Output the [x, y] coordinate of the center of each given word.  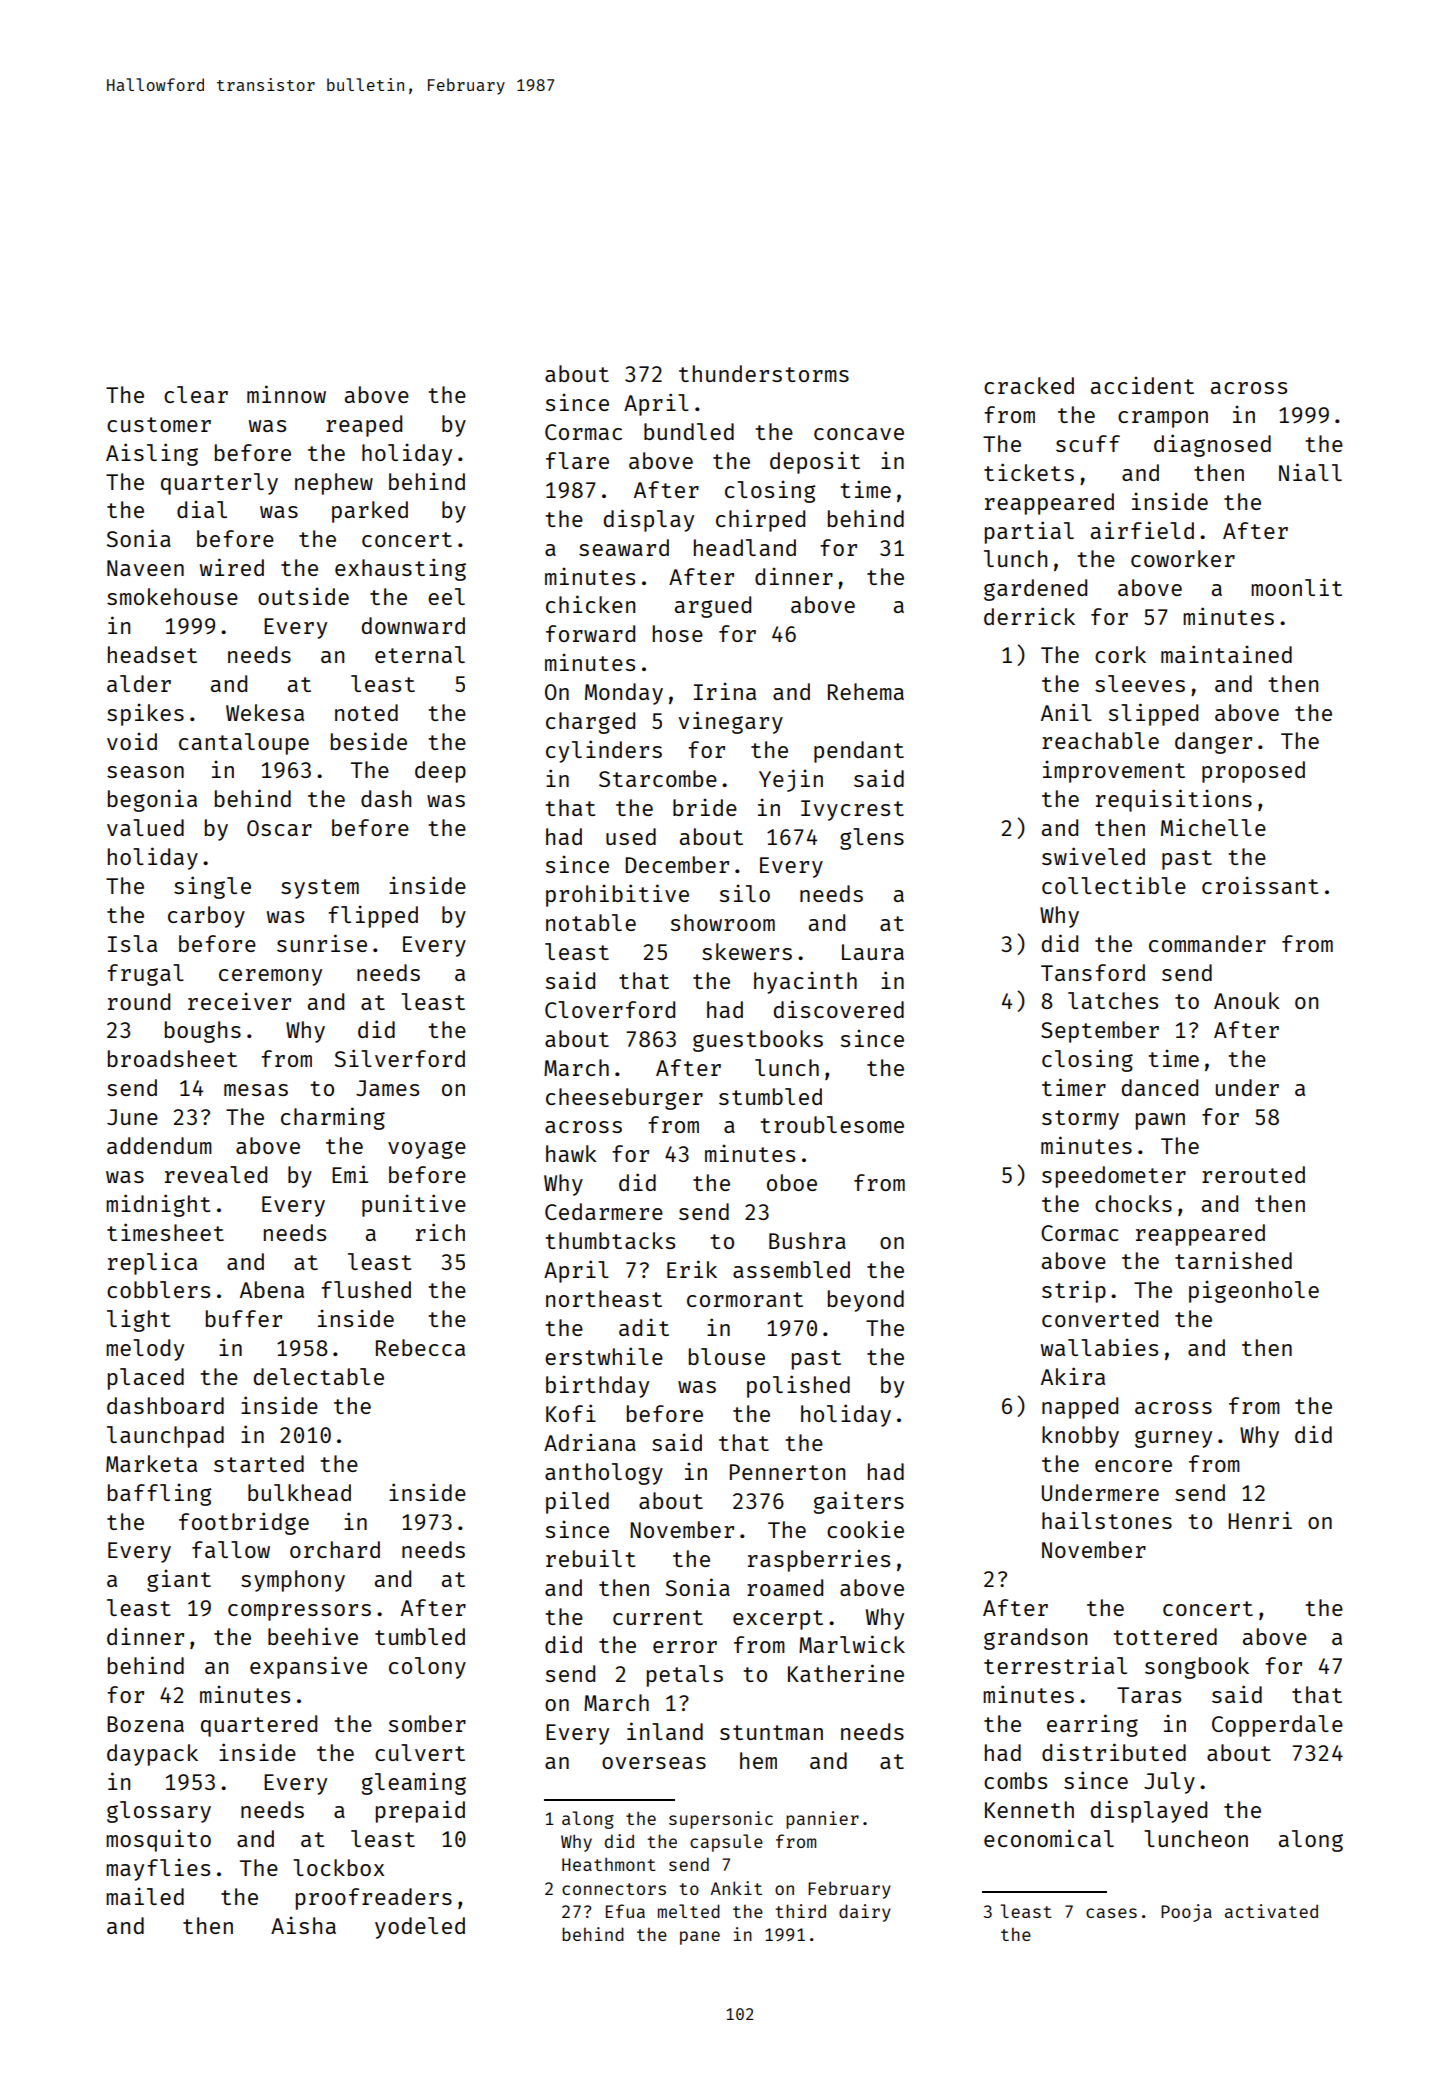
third [800, 1911]
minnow [286, 394]
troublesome [832, 1124]
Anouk [1247, 1000]
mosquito [158, 1841]
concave [859, 434]
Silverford [400, 1058]
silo [745, 893]
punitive [414, 1205]
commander [1207, 943]
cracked [1029, 385]
